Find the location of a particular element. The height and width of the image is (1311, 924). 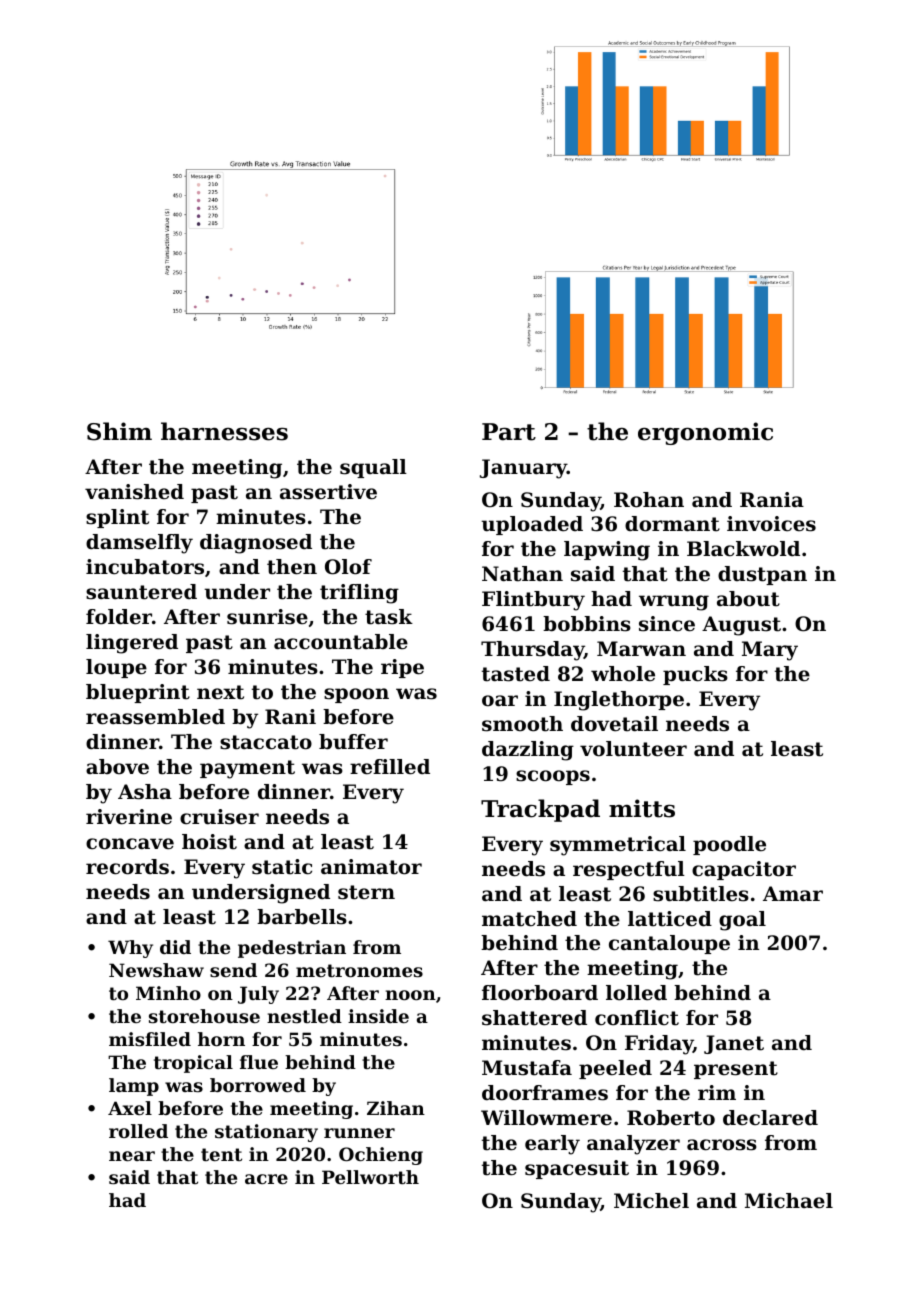

Amar is located at coordinates (793, 894).
